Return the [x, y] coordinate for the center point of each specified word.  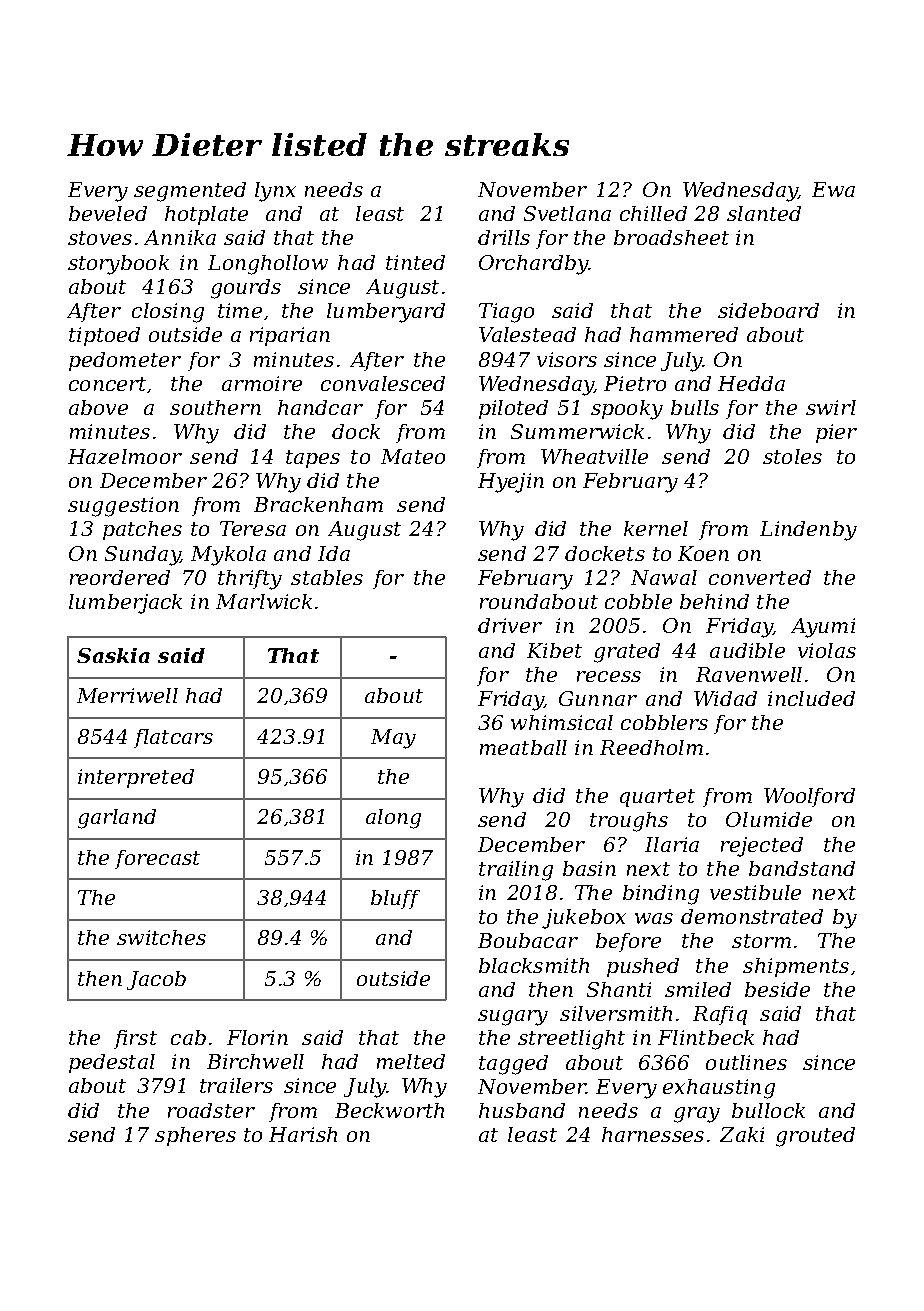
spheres [195, 1136]
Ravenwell [749, 674]
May [393, 739]
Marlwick [264, 601]
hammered [684, 334]
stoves [100, 238]
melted [411, 1061]
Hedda [751, 383]
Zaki [742, 1134]
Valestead [527, 334]
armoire [262, 383]
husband [522, 1110]
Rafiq [720, 1015]
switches [161, 937]
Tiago [506, 313]
